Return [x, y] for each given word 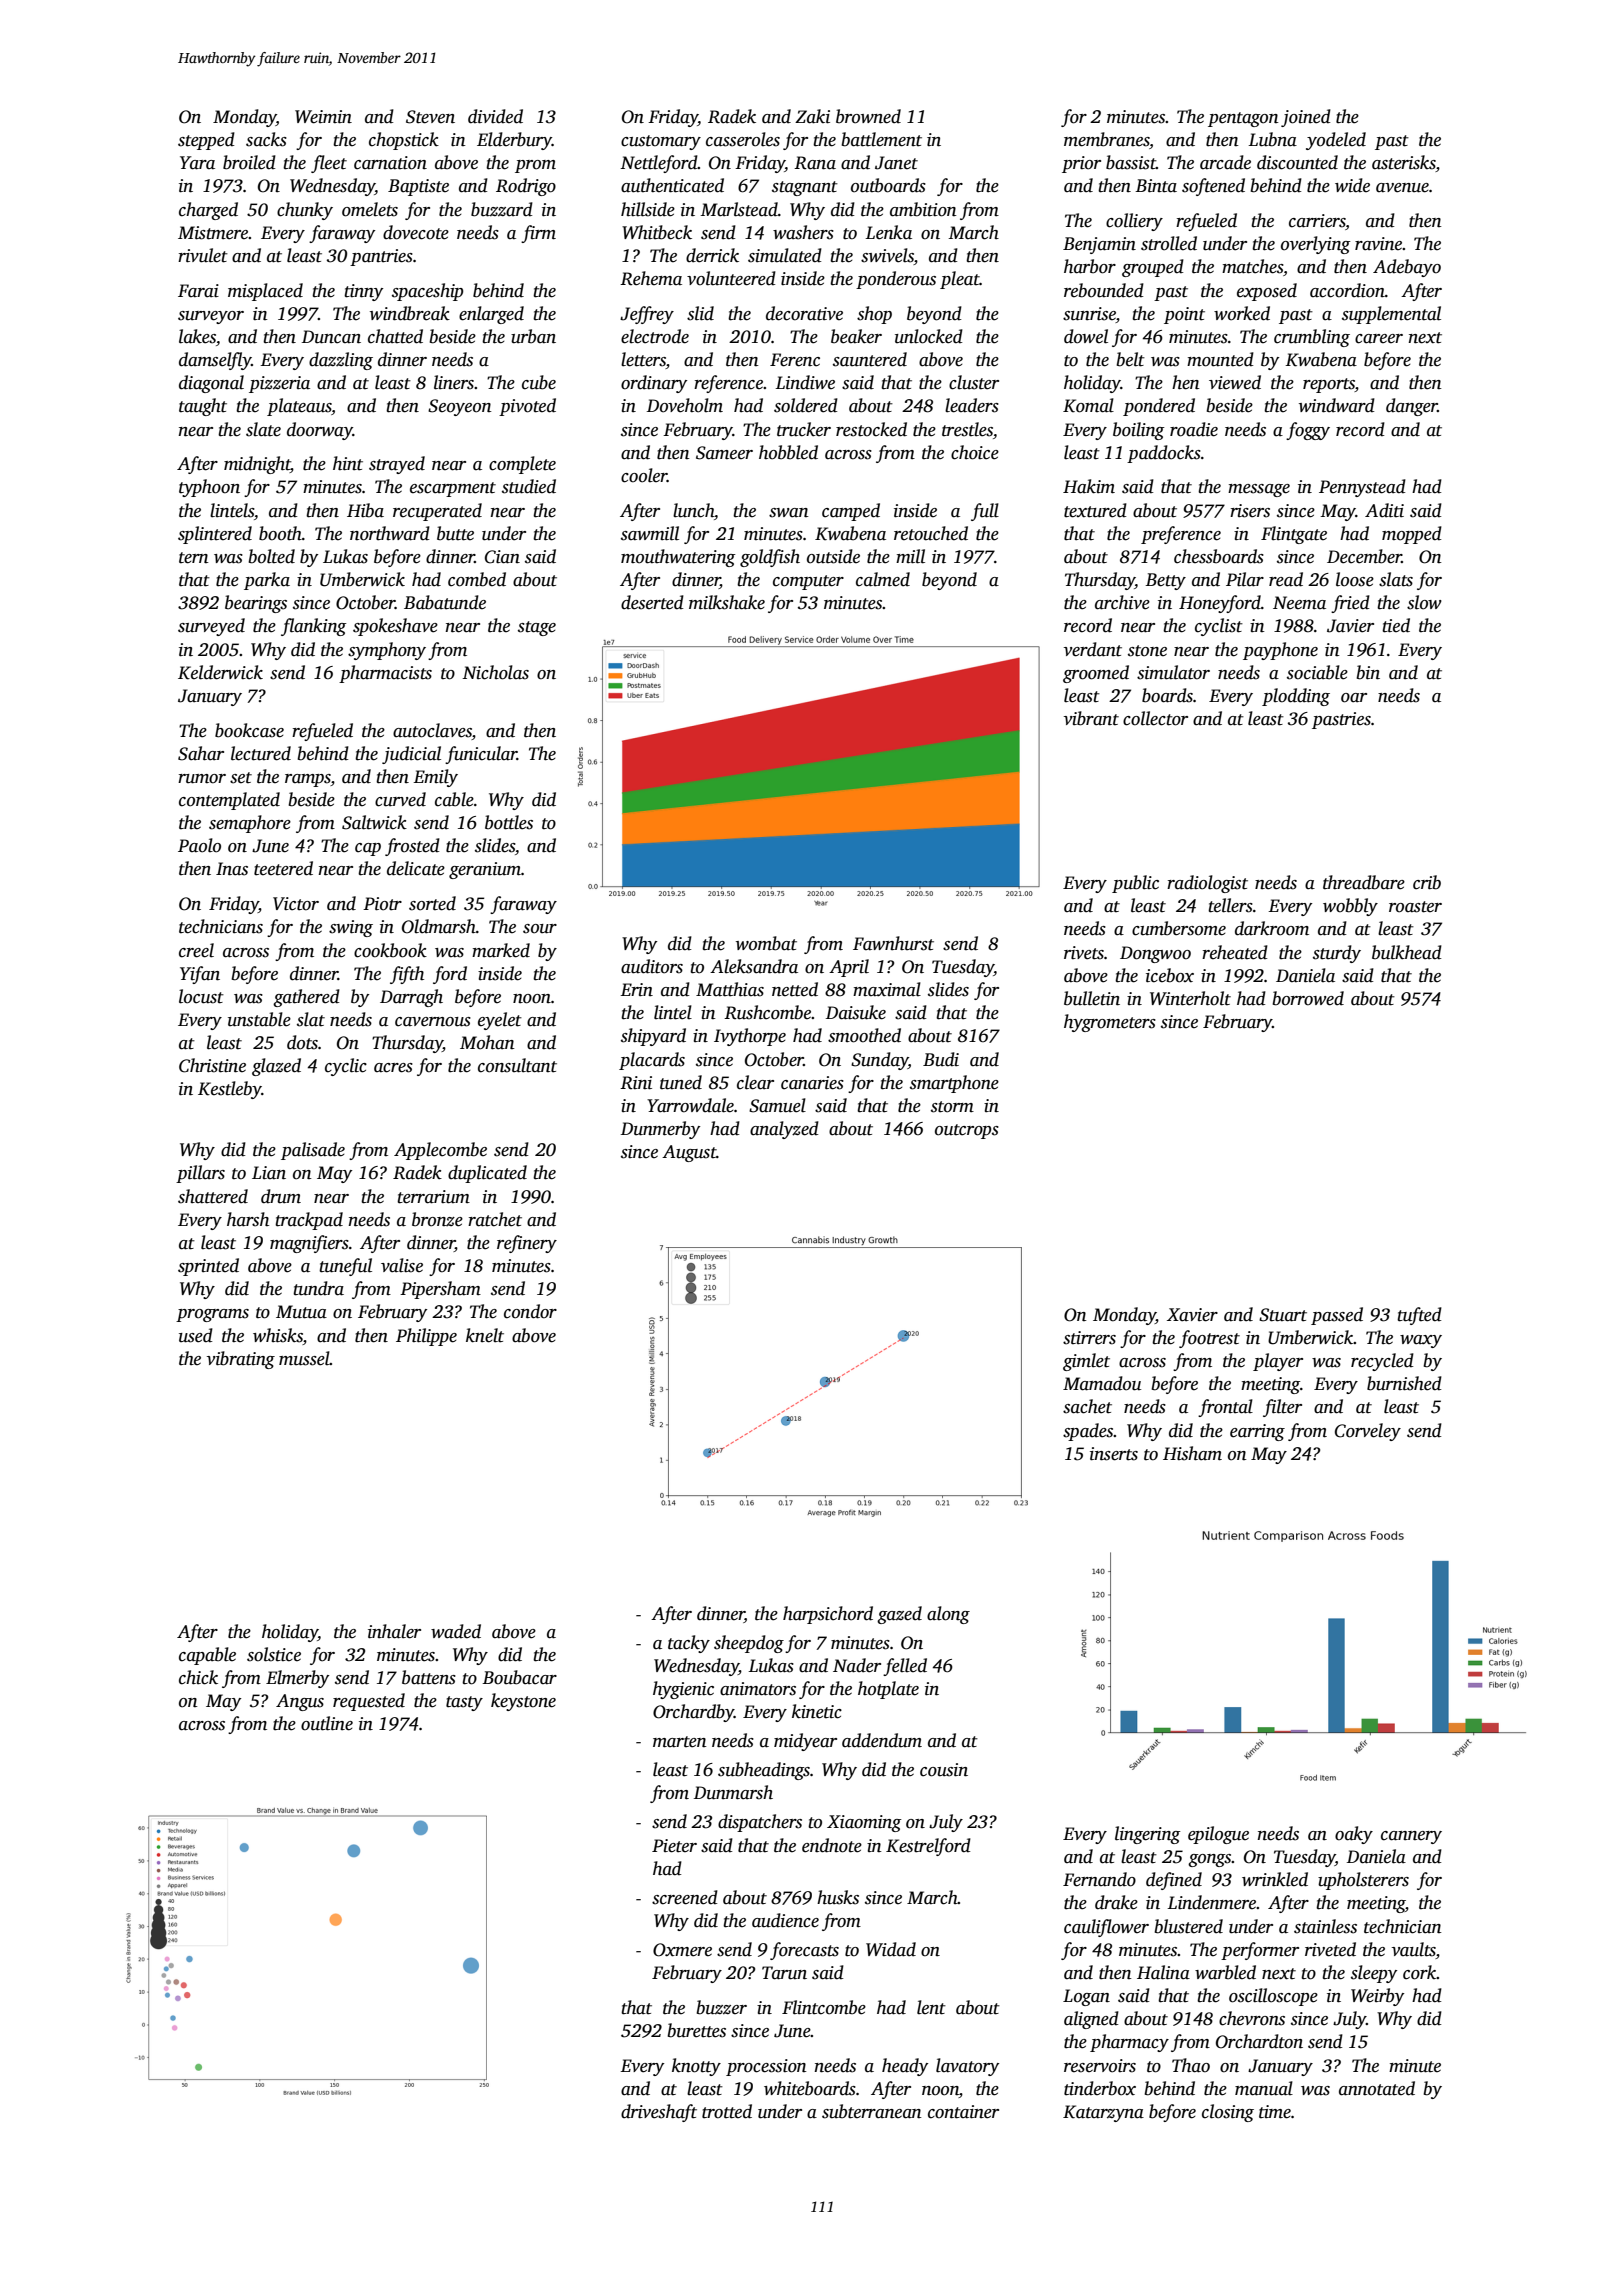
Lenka [888, 232]
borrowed [1308, 998]
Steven [430, 117]
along [948, 1615]
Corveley [1368, 1432]
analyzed [784, 1130]
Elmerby [297, 1679]
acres [393, 1068]
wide [1352, 185]
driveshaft [659, 2113]
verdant [1093, 649]
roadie [1194, 429]
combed [477, 579]
